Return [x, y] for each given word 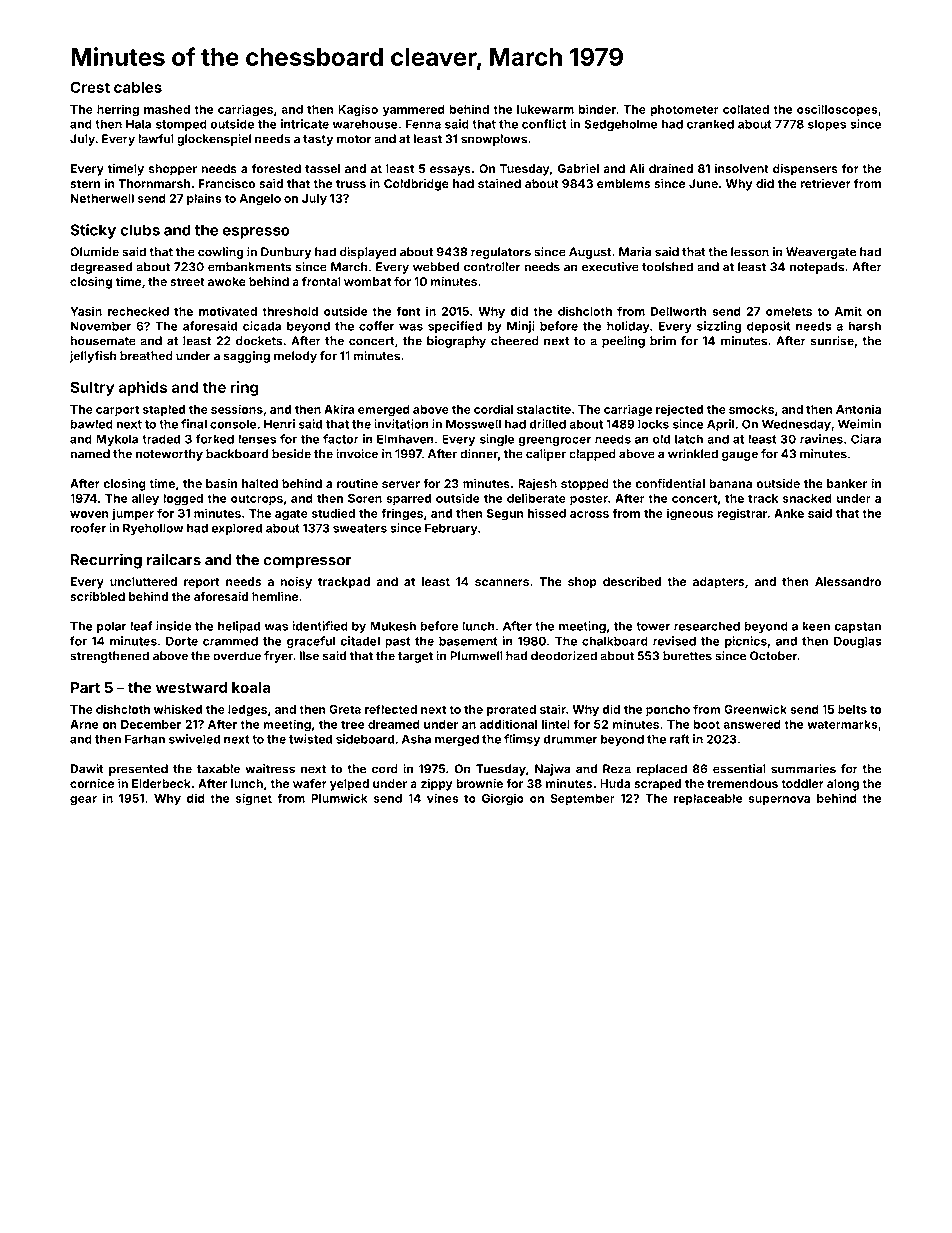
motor [354, 139]
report [202, 583]
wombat [367, 281]
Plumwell [476, 656]
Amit [848, 311]
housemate [103, 341]
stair [553, 709]
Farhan [145, 739]
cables [138, 87]
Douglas [858, 642]
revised [674, 641]
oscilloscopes [837, 110]
